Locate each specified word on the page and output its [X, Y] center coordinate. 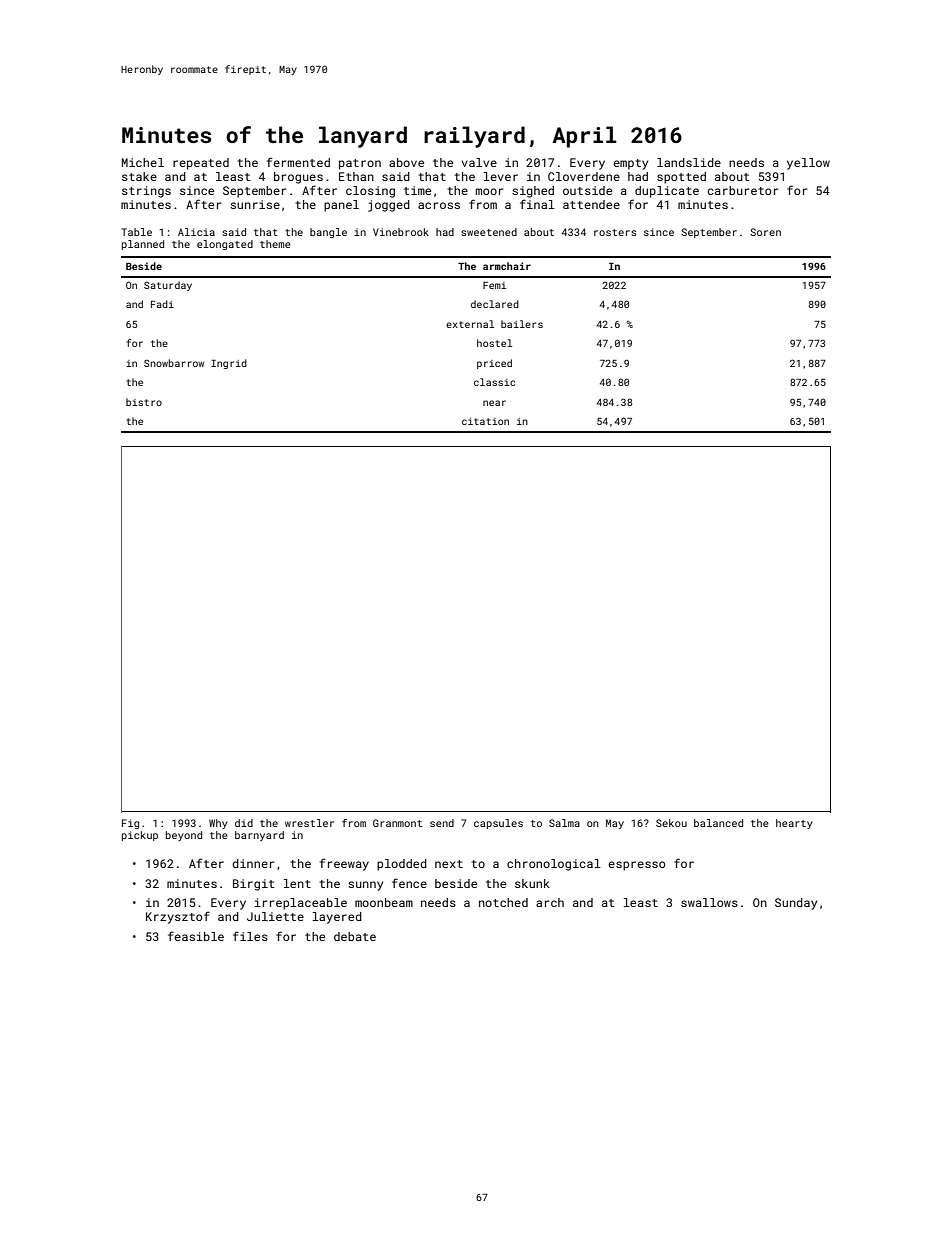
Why [218, 824]
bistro [144, 402]
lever [501, 176]
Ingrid [229, 364]
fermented [298, 162]
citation [485, 421]
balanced [718, 823]
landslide [689, 162]
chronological [554, 865]
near [494, 403]
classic [494, 382]
